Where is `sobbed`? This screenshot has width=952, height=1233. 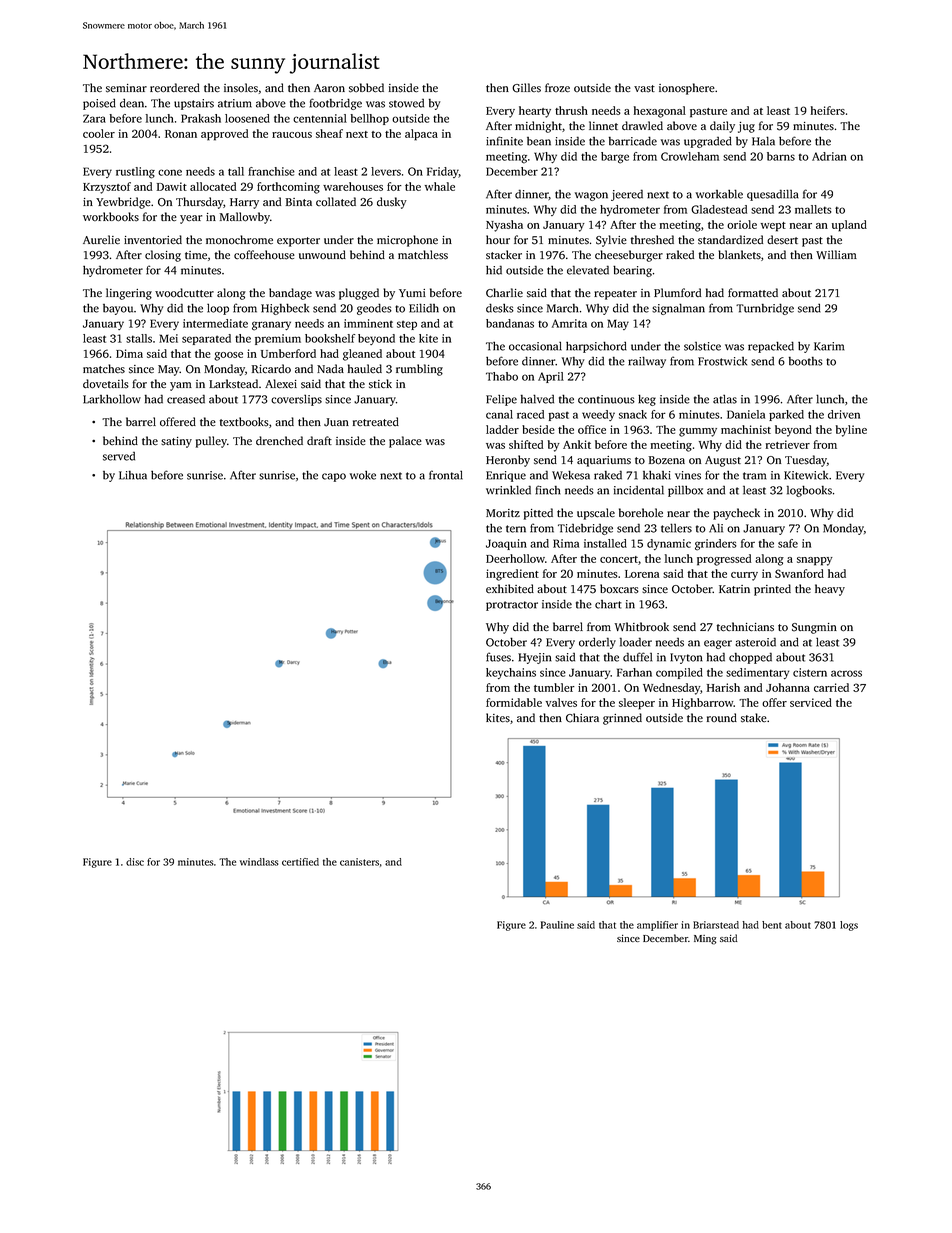
sobbed is located at coordinates (366, 88).
